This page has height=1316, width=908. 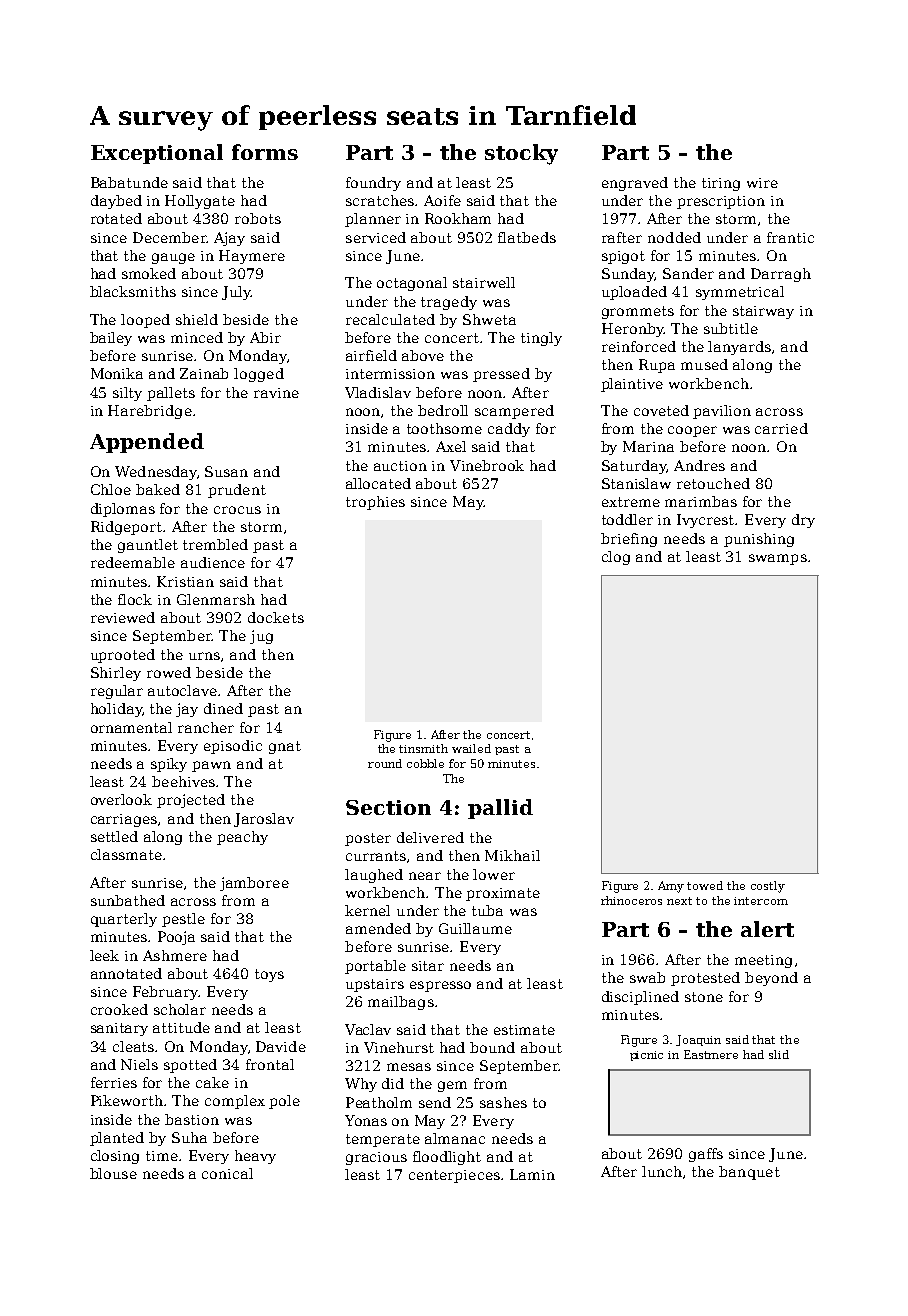 What do you see at coordinates (285, 747) in the page?
I see `gnat` at bounding box center [285, 747].
